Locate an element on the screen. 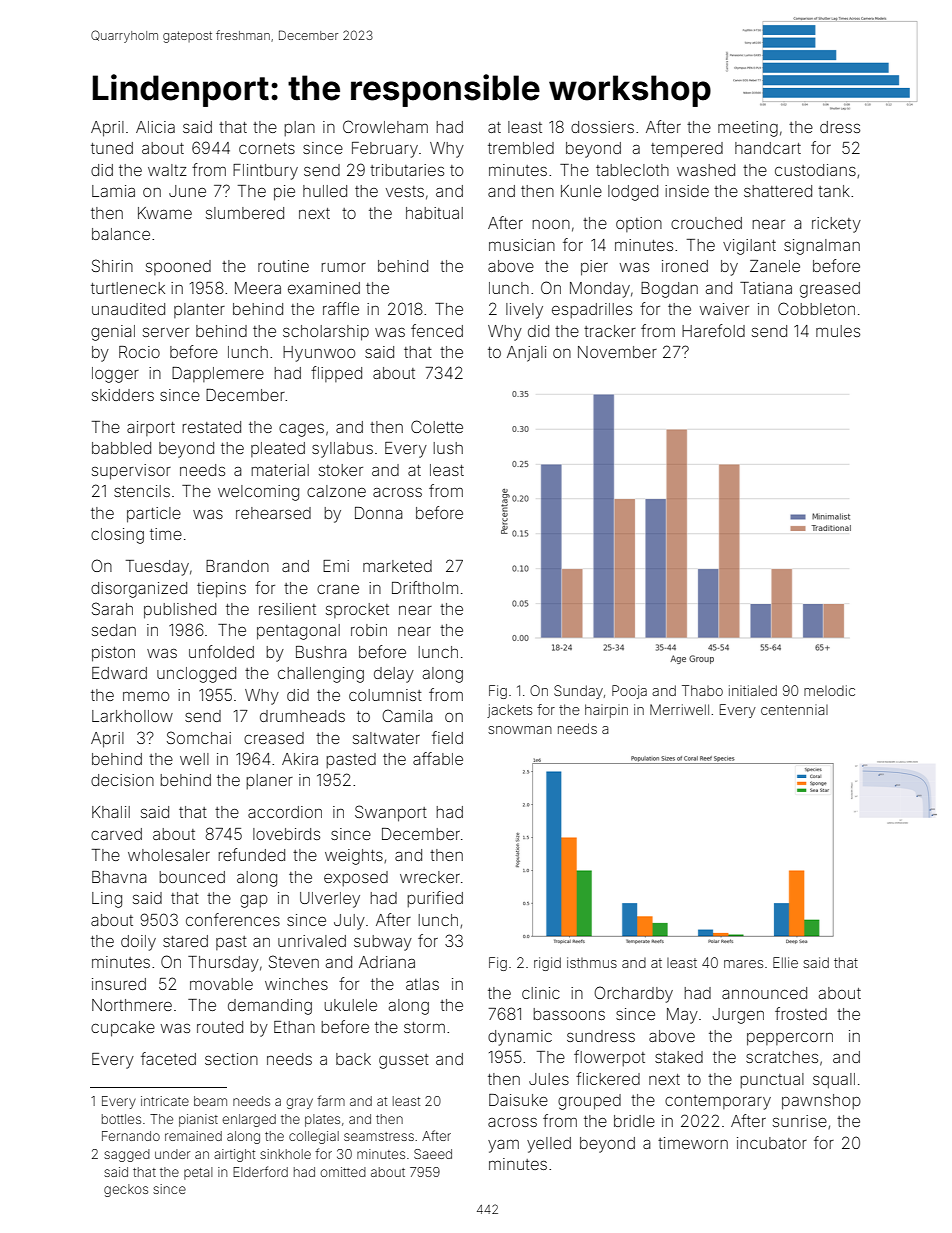 This screenshot has width=952, height=1233. Shirin is located at coordinates (112, 265).
